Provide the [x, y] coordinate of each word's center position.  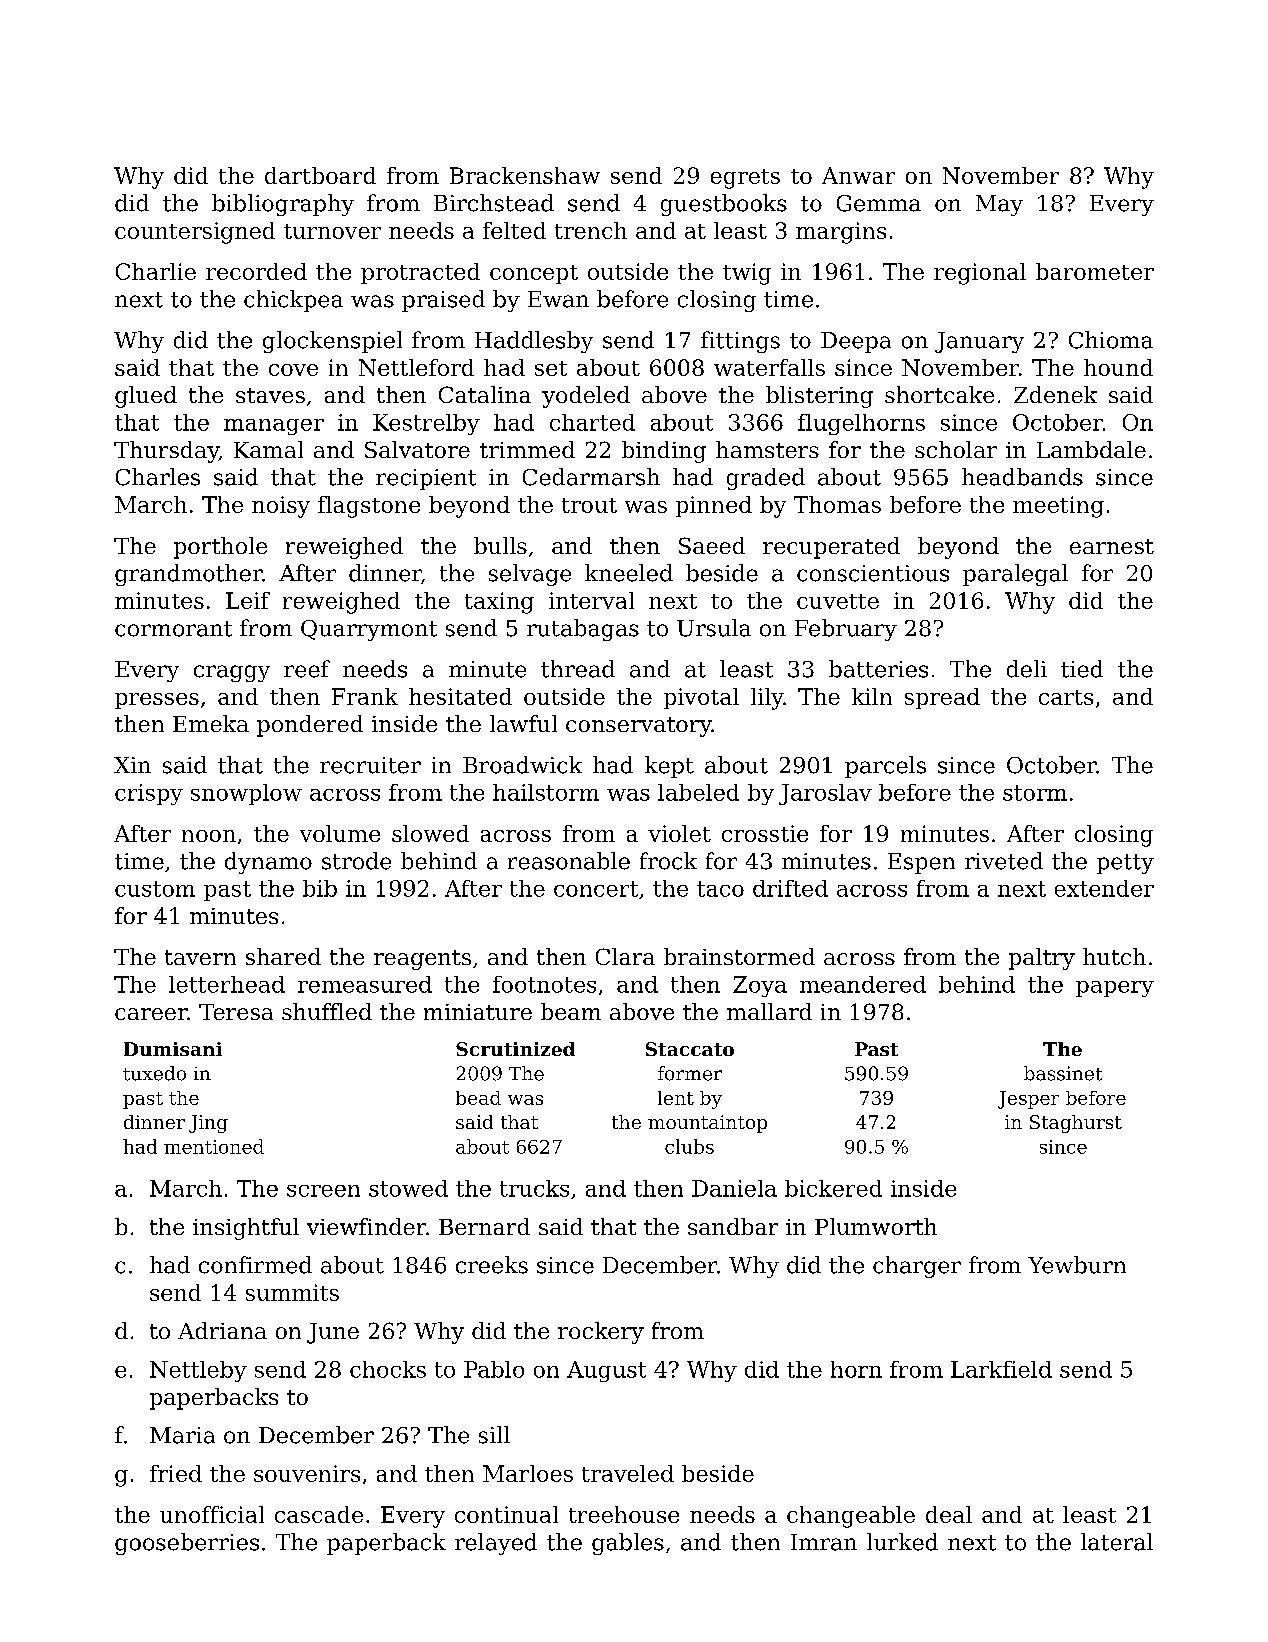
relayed [496, 1544]
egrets [745, 179]
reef [307, 669]
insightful [246, 1229]
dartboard [320, 175]
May [999, 205]
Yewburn [1077, 1265]
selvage [530, 575]
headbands [1022, 477]
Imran [824, 1542]
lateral [1117, 1542]
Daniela [734, 1188]
